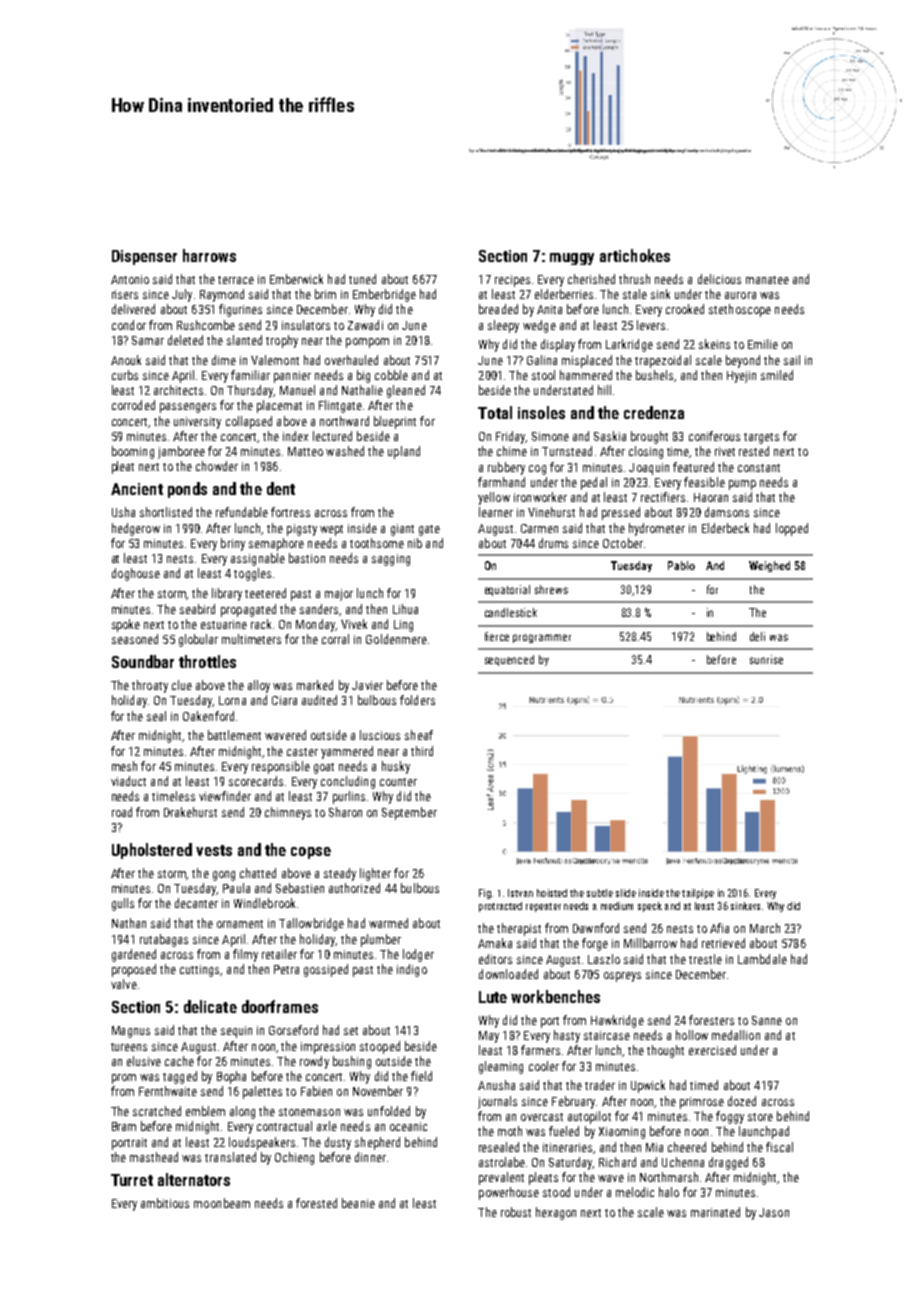 Image resolution: width=924 pixels, height=1308 pixels. Describe the element at coordinates (165, 1203) in the screenshot. I see `ambitious` at that location.
